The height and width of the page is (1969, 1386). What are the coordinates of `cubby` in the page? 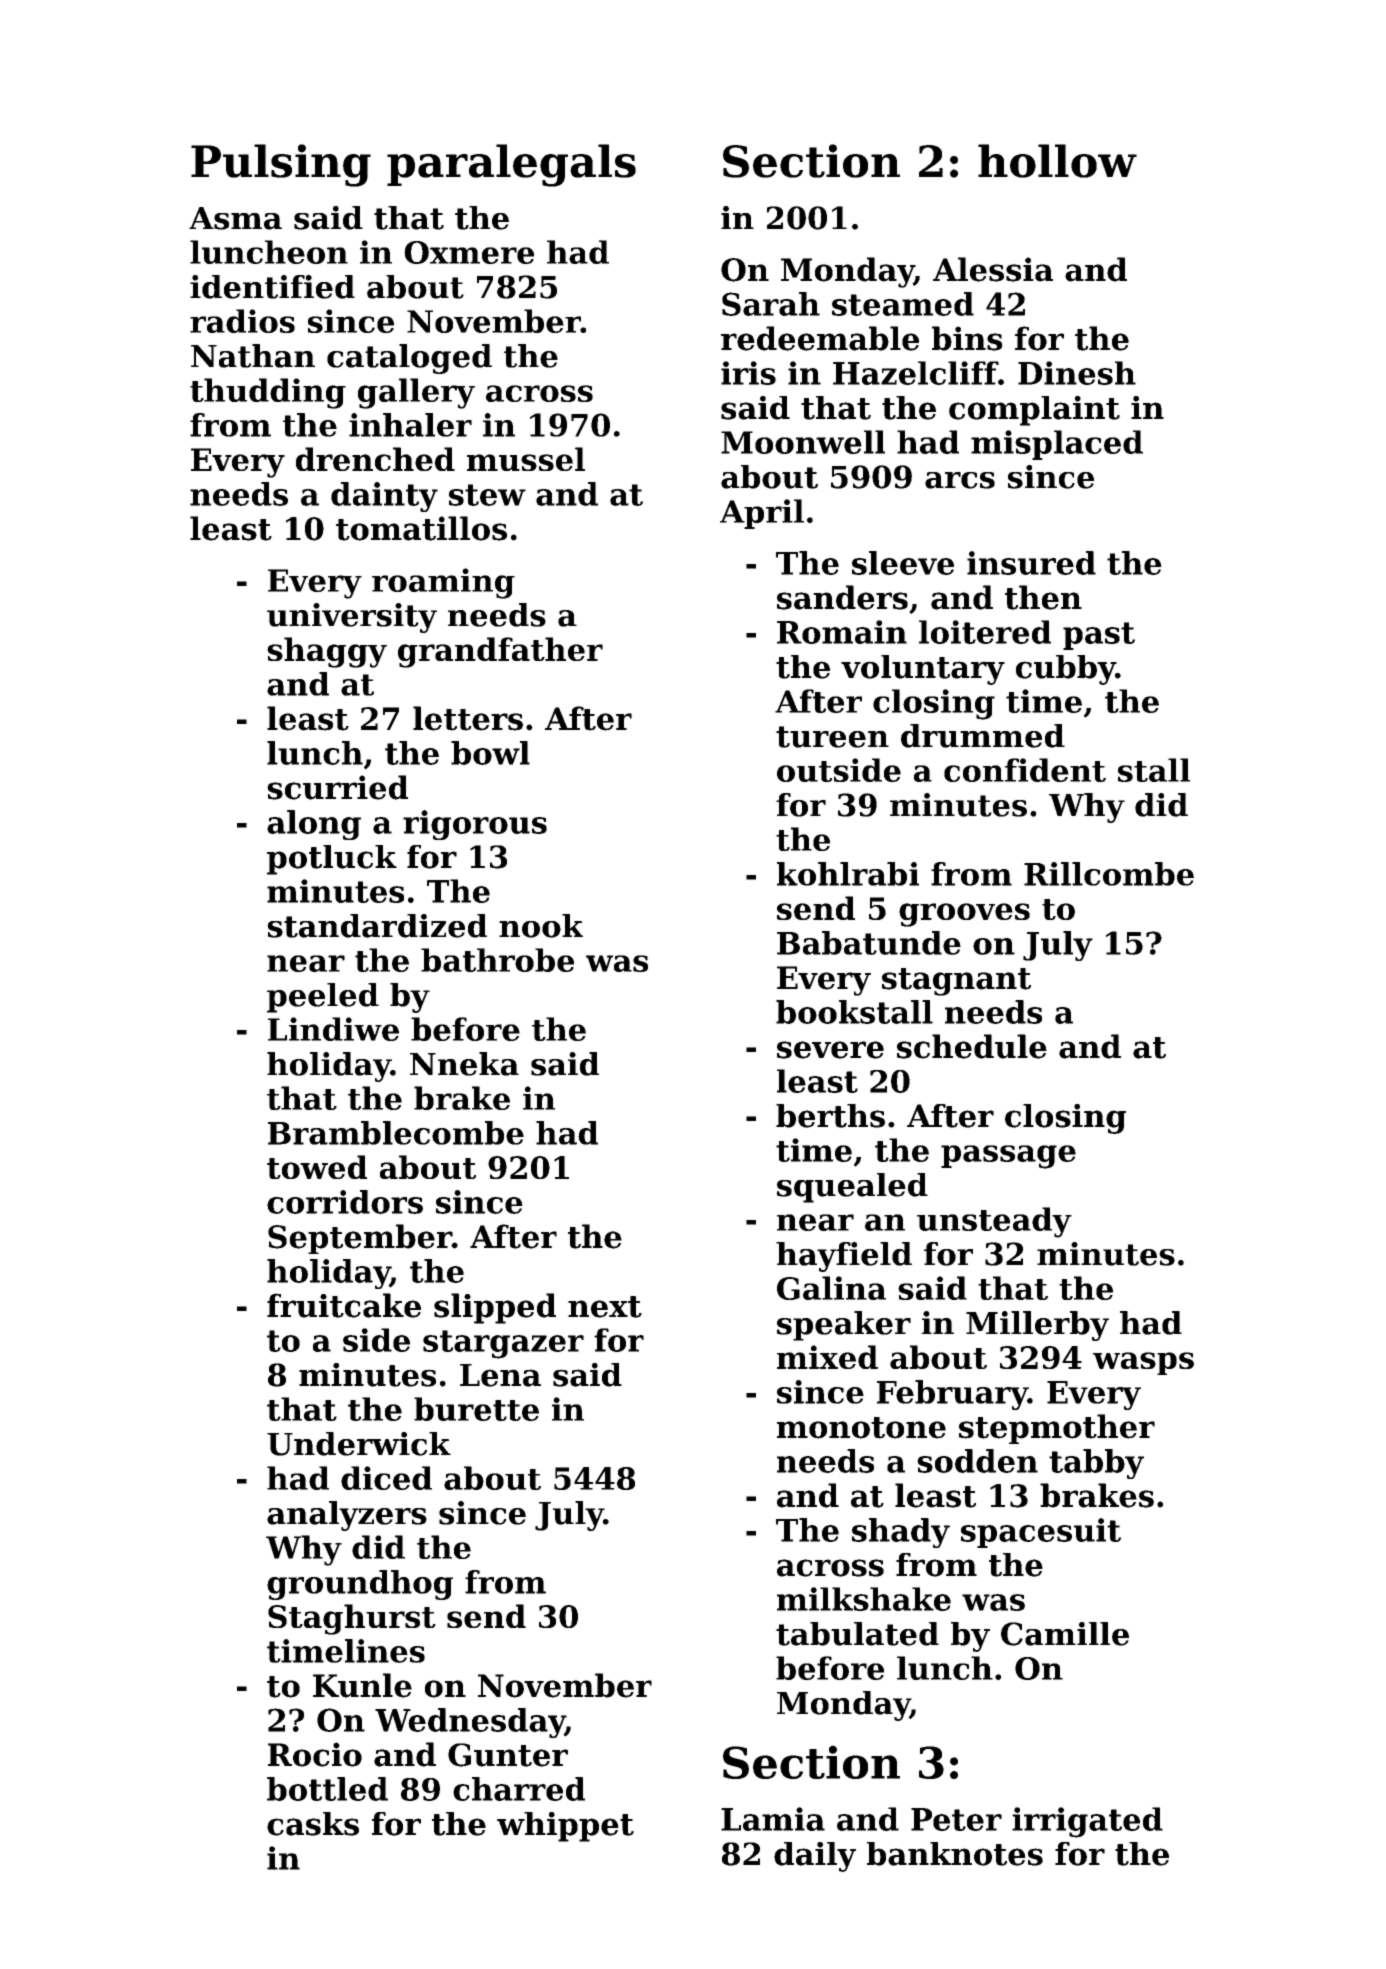 It's located at (1066, 670).
